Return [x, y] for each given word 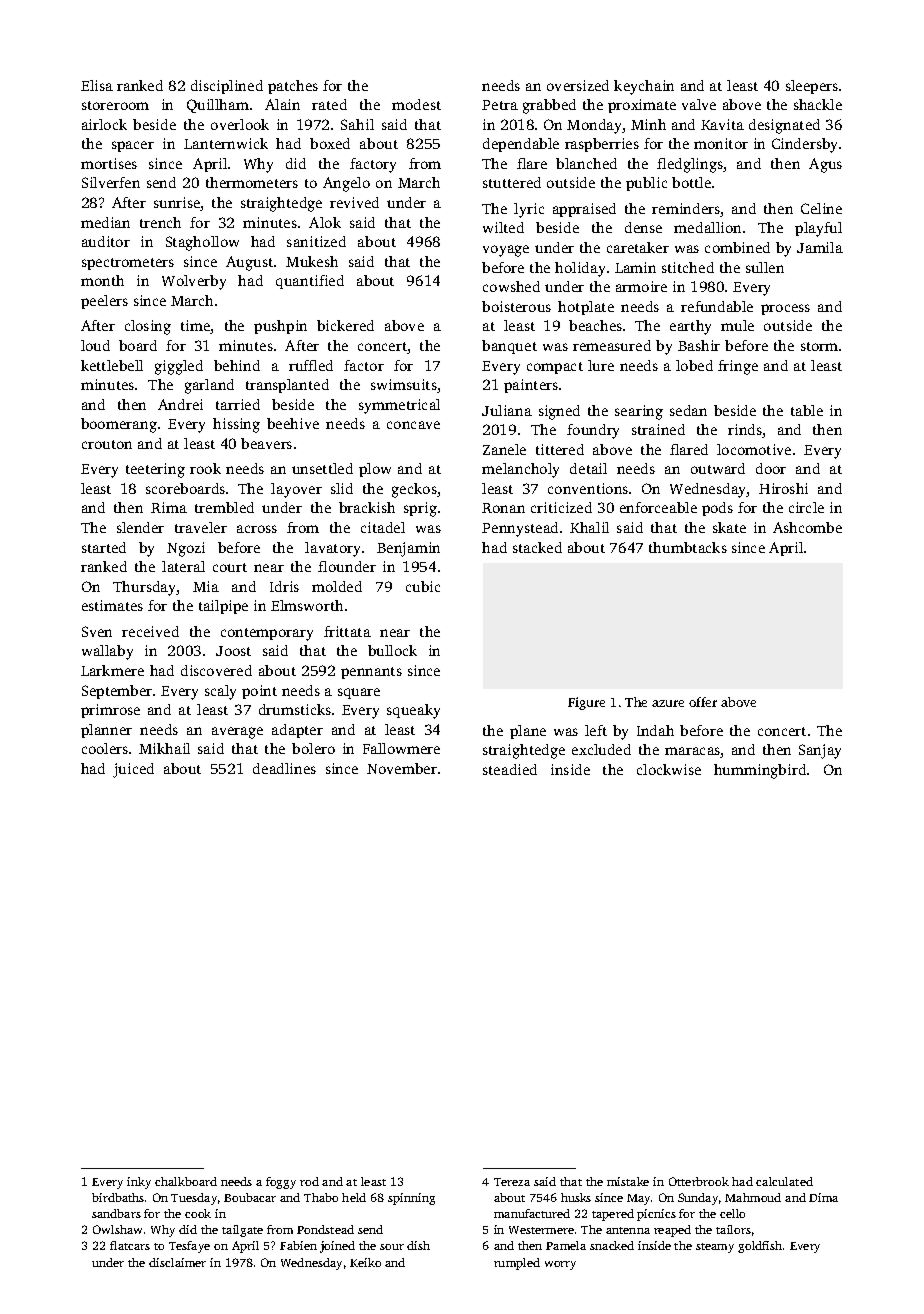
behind [237, 365]
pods [717, 509]
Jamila [820, 247]
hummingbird [760, 771]
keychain [644, 87]
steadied [510, 769]
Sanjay [820, 751]
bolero [313, 748]
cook [198, 1213]
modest [416, 104]
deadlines [284, 768]
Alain [282, 104]
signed [559, 412]
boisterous [516, 306]
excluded [601, 749]
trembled [224, 507]
